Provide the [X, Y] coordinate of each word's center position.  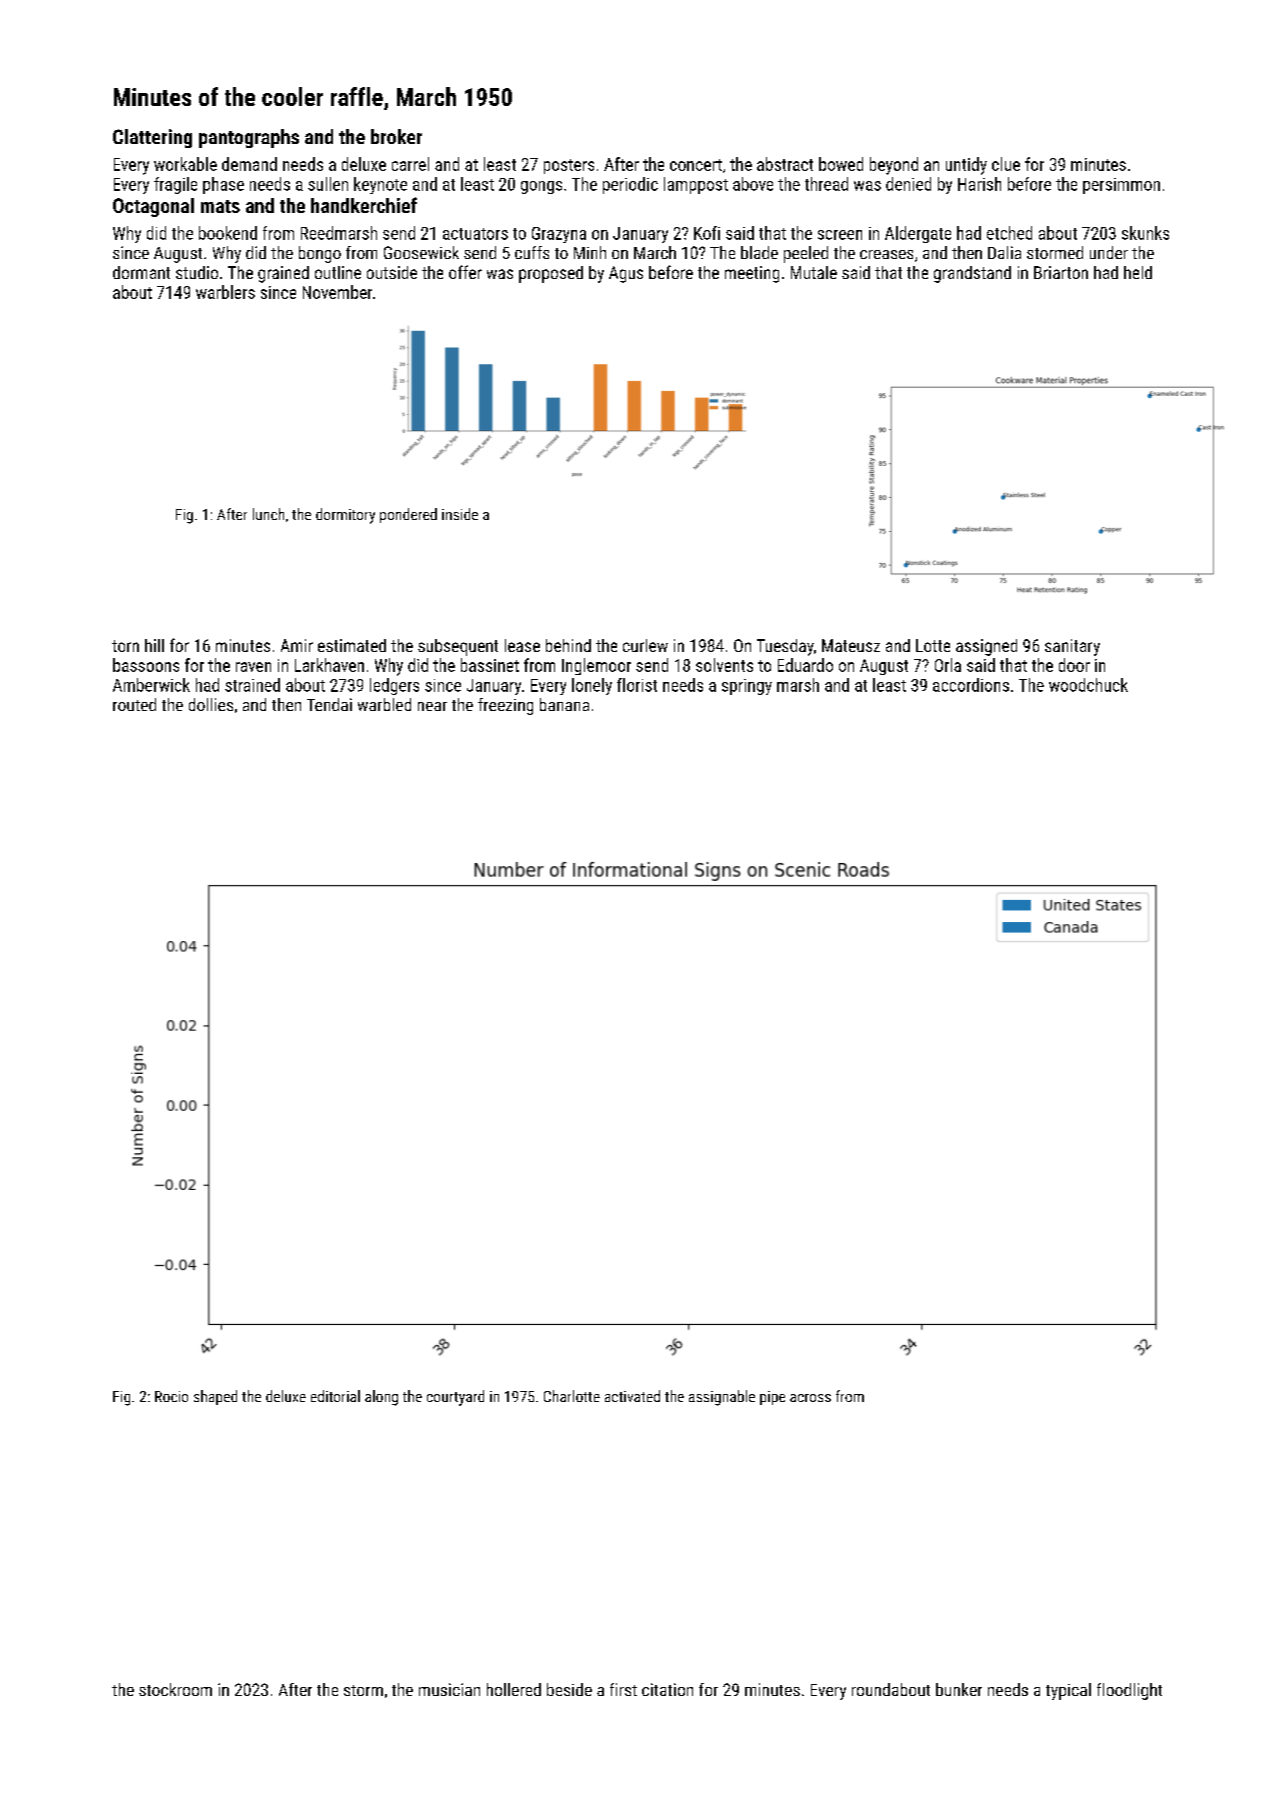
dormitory [345, 516]
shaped [215, 1397]
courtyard [455, 1398]
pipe [772, 1398]
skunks [1145, 233]
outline [338, 272]
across [810, 1398]
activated [632, 1396]
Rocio [171, 1396]
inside [460, 514]
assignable [722, 1398]
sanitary [1072, 647]
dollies [211, 704]
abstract [785, 164]
